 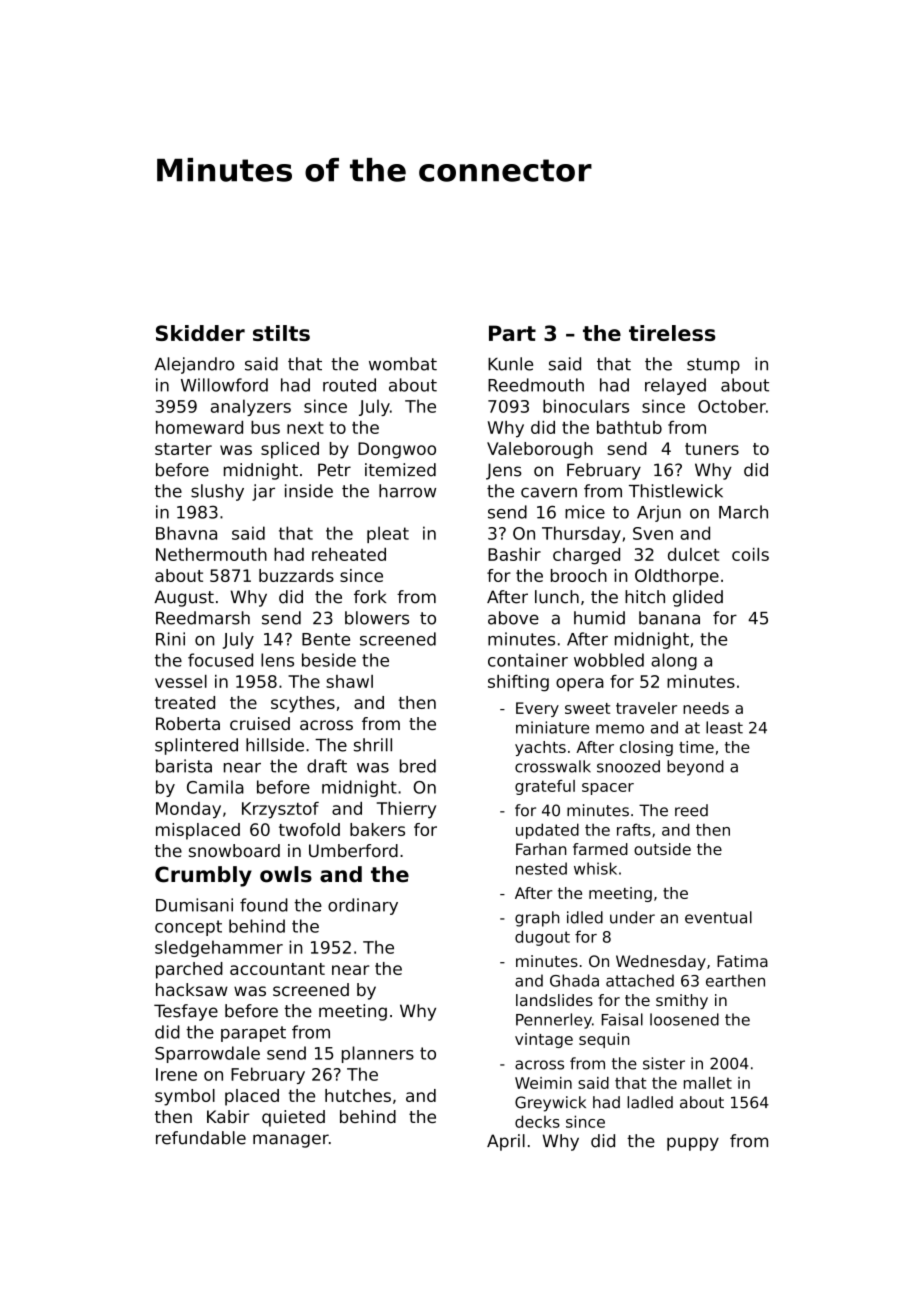 What do you see at coordinates (418, 766) in the screenshot?
I see `bred` at bounding box center [418, 766].
